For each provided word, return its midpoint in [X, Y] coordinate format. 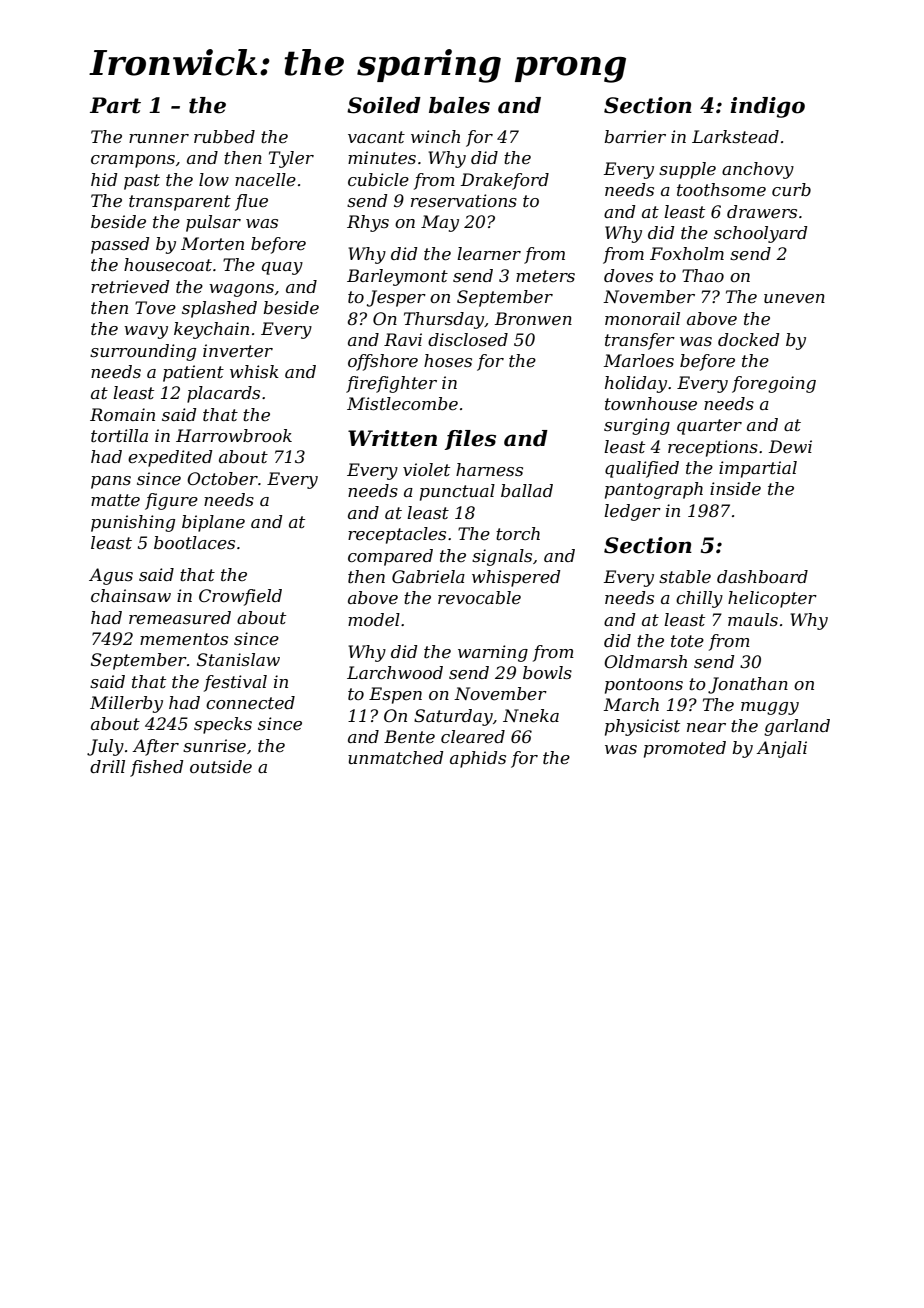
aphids [478, 759]
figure [171, 501]
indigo [767, 107]
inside [735, 488]
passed [120, 245]
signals [502, 557]
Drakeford [505, 181]
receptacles [397, 535]
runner [159, 138]
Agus [111, 576]
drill [107, 766]
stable [685, 576]
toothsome [721, 189]
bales [459, 105]
